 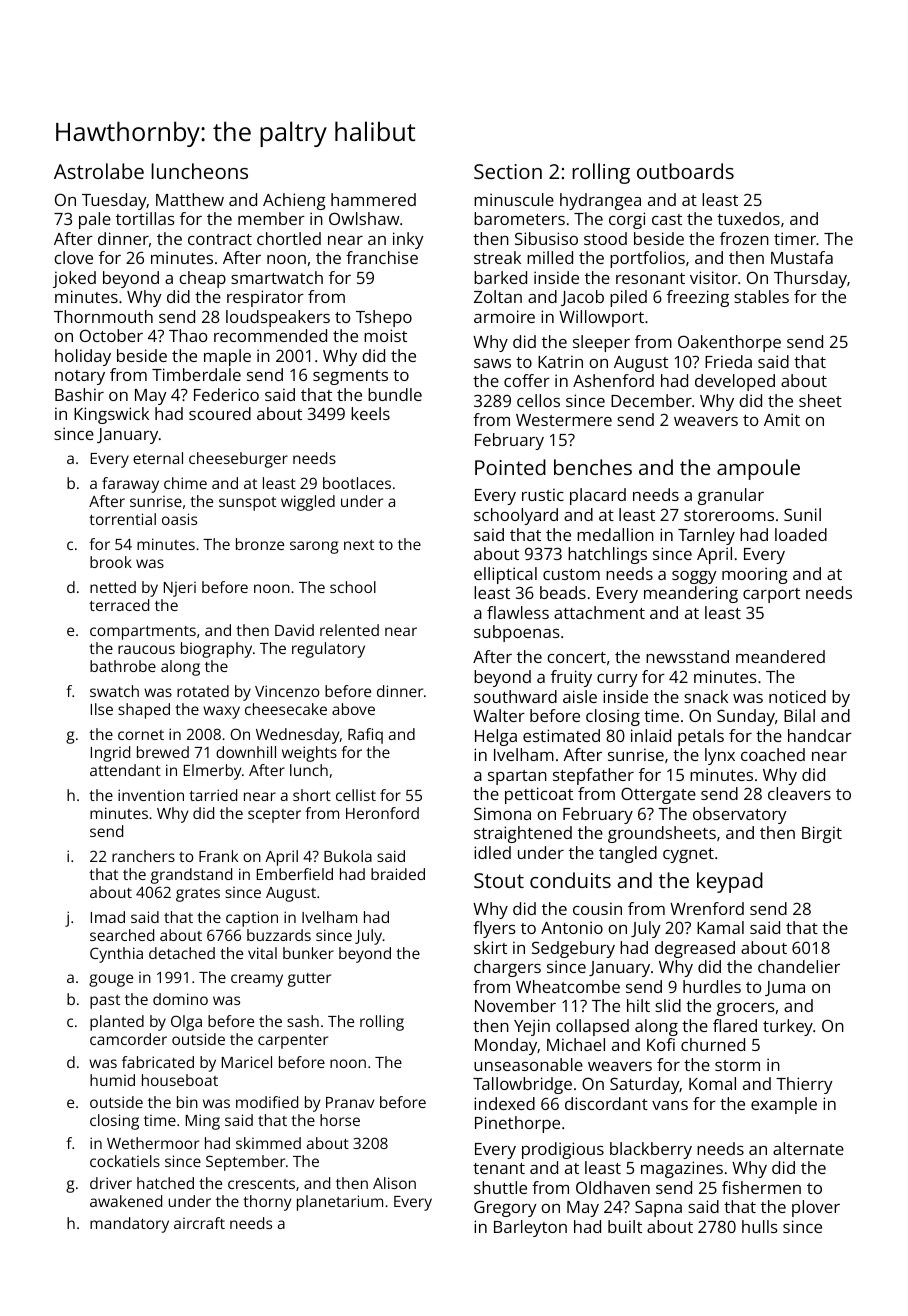 What do you see at coordinates (99, 171) in the document?
I see `Astrolabe` at bounding box center [99, 171].
